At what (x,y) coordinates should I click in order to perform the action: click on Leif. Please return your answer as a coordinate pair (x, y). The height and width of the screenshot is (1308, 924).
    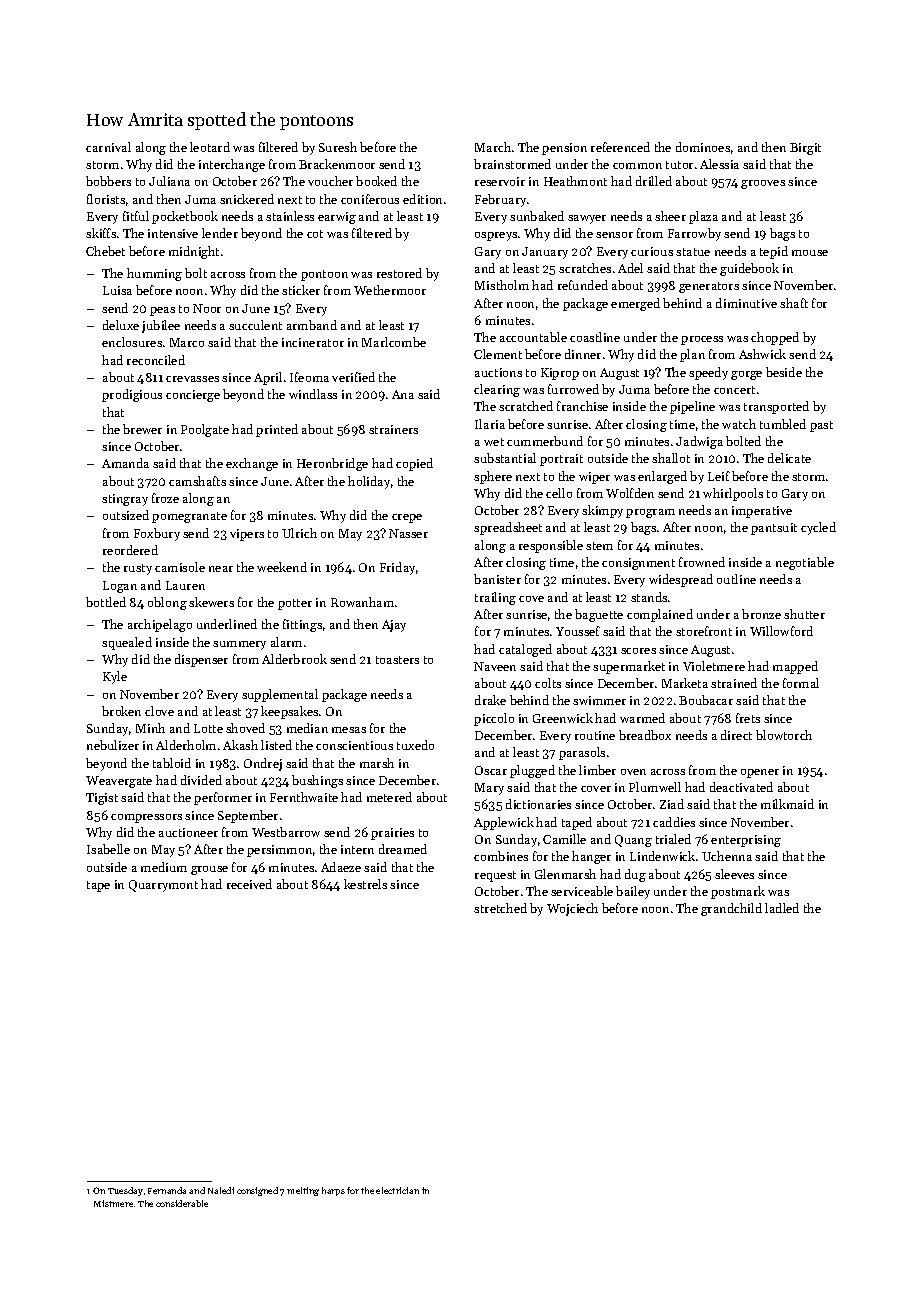
    Looking at the image, I should click on (719, 476).
